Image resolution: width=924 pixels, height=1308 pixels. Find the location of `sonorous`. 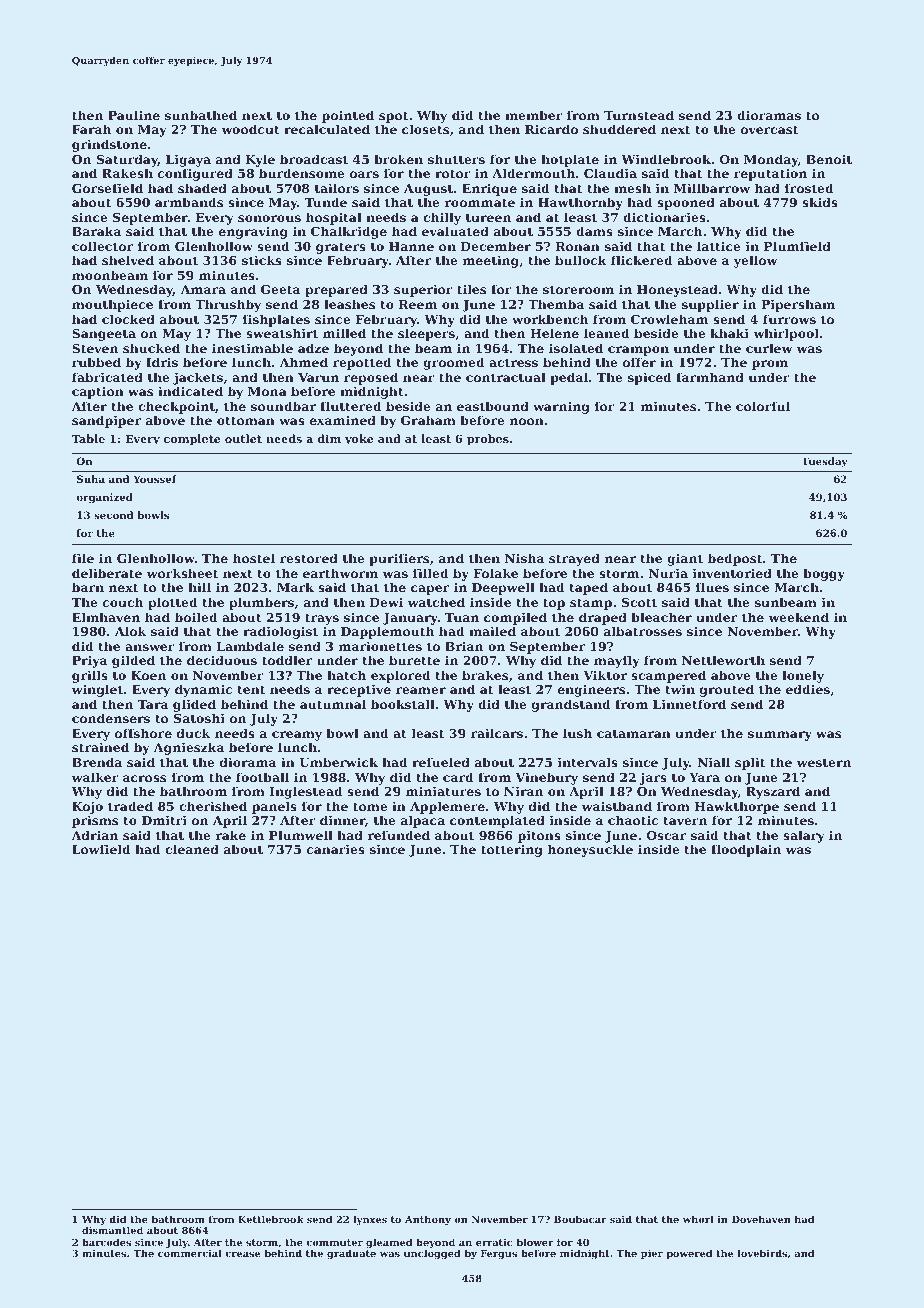

sonorous is located at coordinates (269, 218).
